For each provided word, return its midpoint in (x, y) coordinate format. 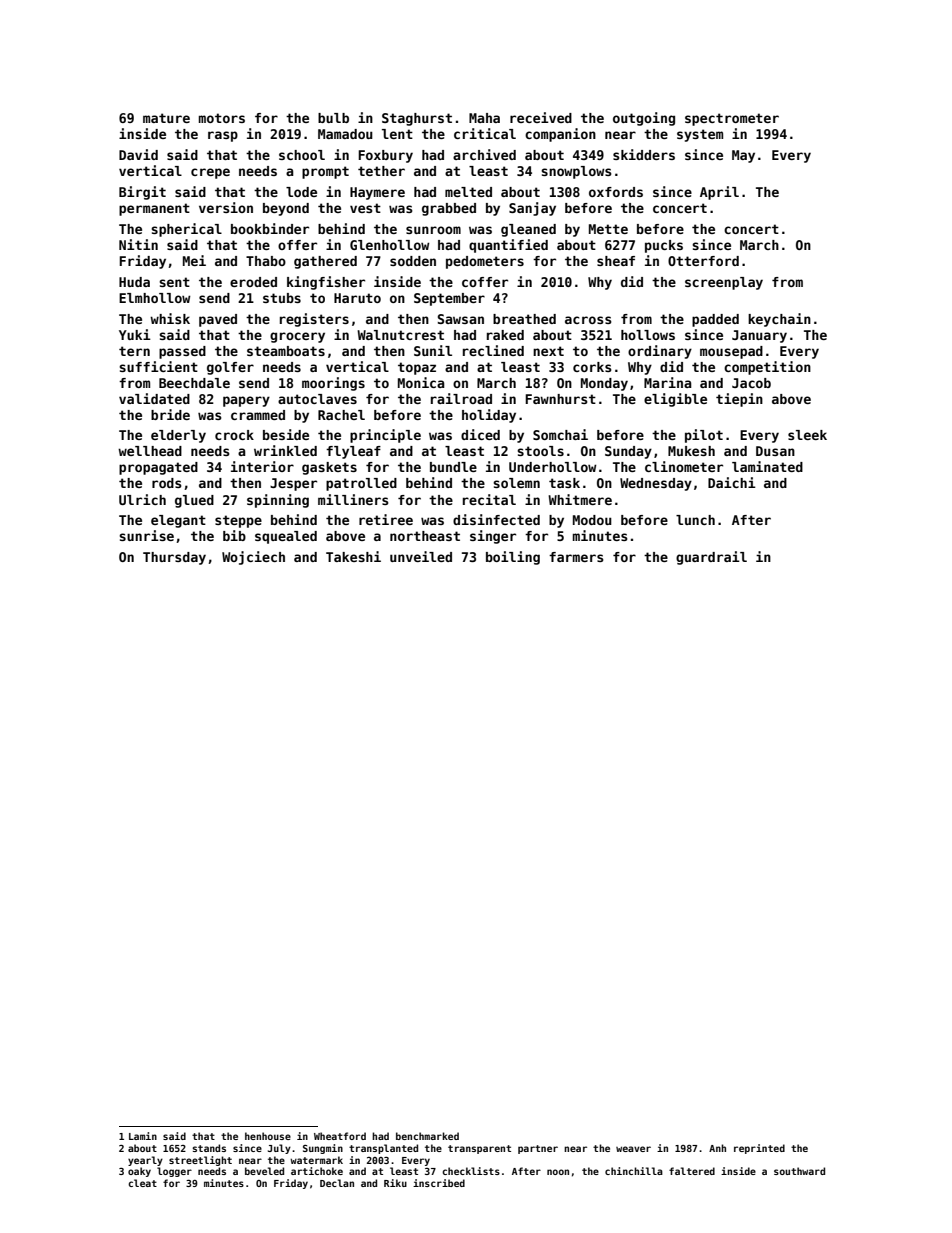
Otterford (703, 261)
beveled (264, 1171)
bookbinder (270, 228)
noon (558, 1172)
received (541, 117)
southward (799, 1171)
